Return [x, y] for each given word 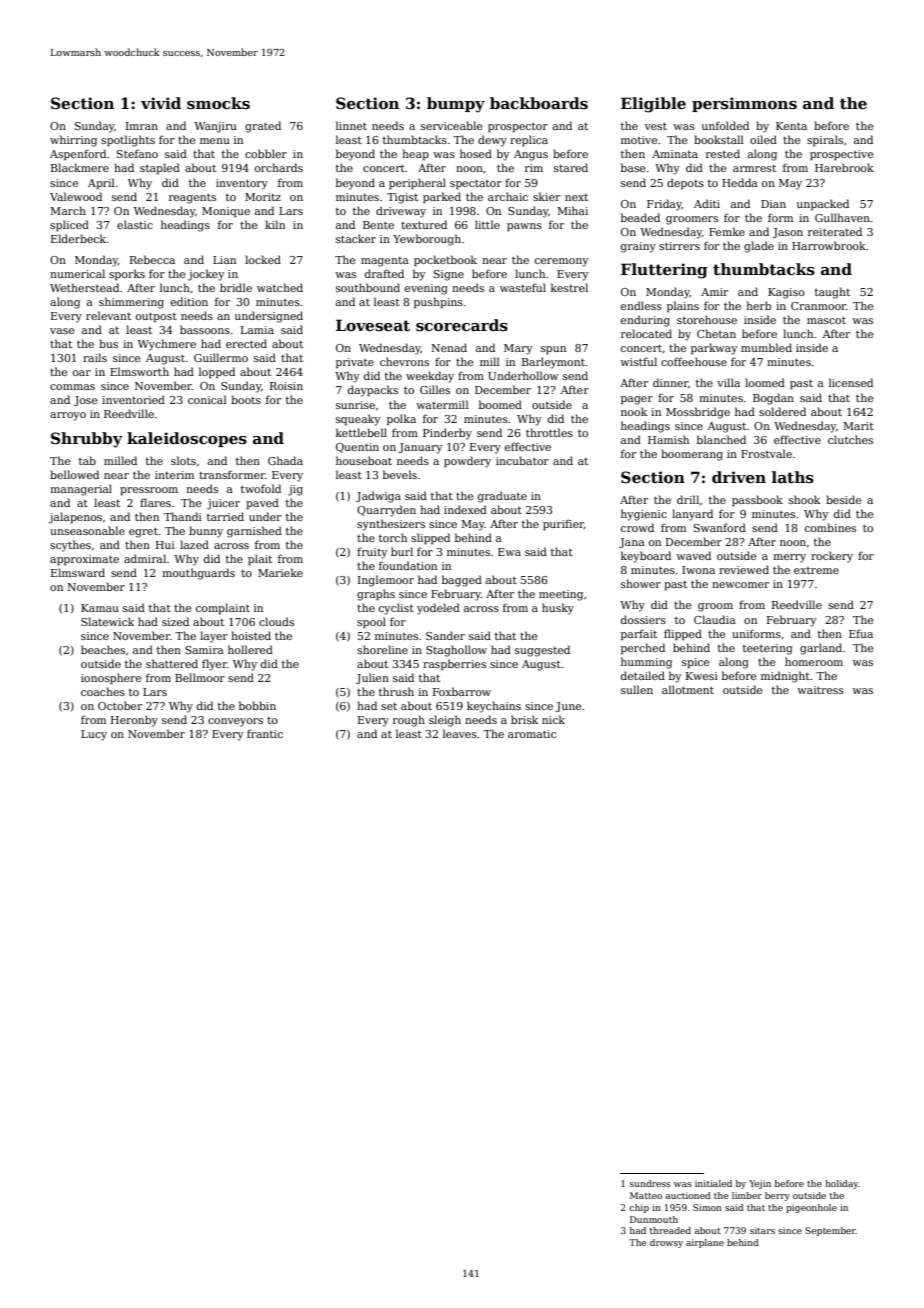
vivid [161, 103]
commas [72, 387]
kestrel [569, 287]
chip [639, 1208]
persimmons [744, 104]
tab [87, 460]
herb [758, 305]
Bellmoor [200, 677]
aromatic [532, 734]
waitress [820, 690]
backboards [539, 103]
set [389, 706]
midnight [785, 677]
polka [401, 419]
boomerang [692, 455]
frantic [265, 733]
